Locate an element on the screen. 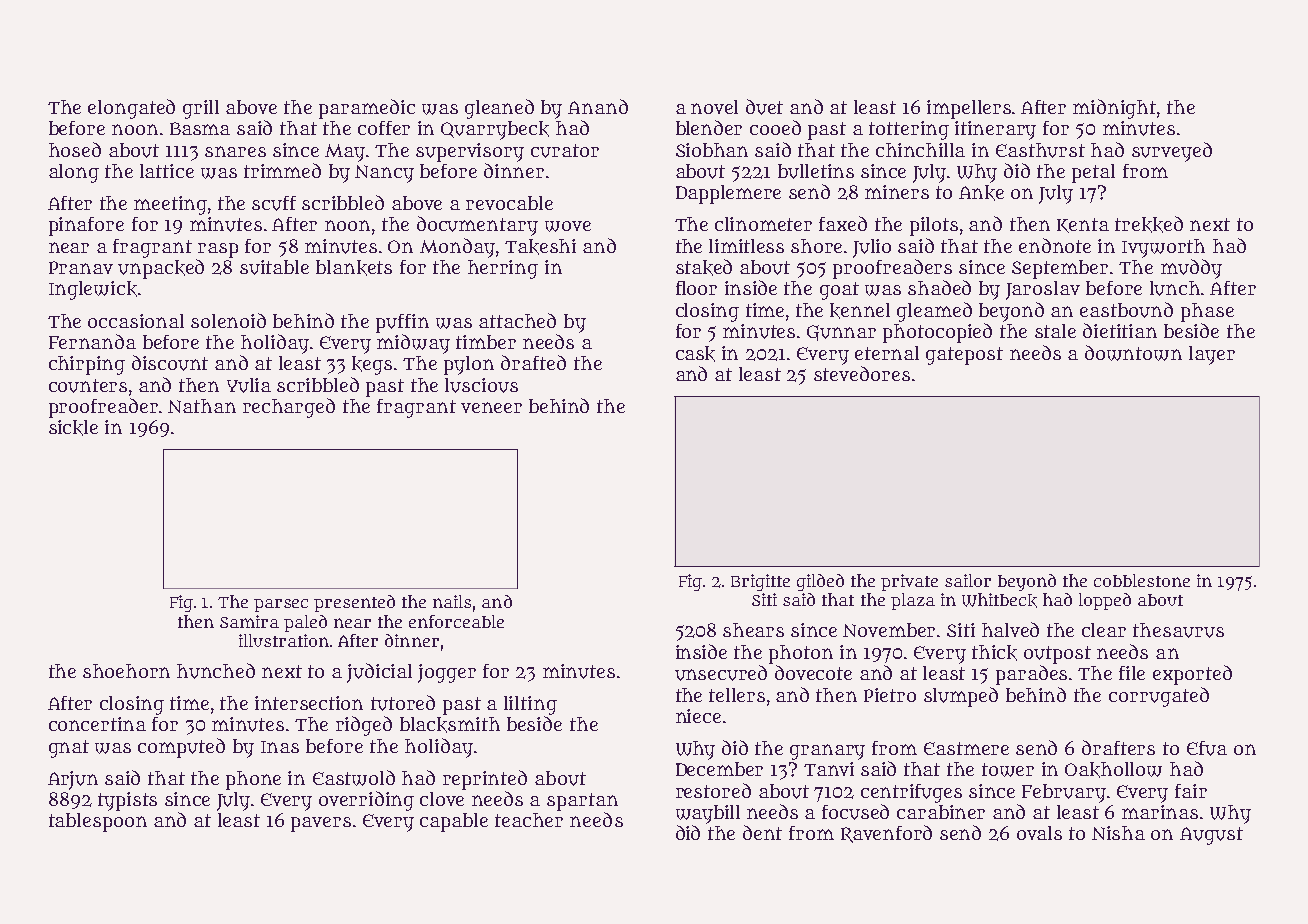  computed is located at coordinates (181, 748).
